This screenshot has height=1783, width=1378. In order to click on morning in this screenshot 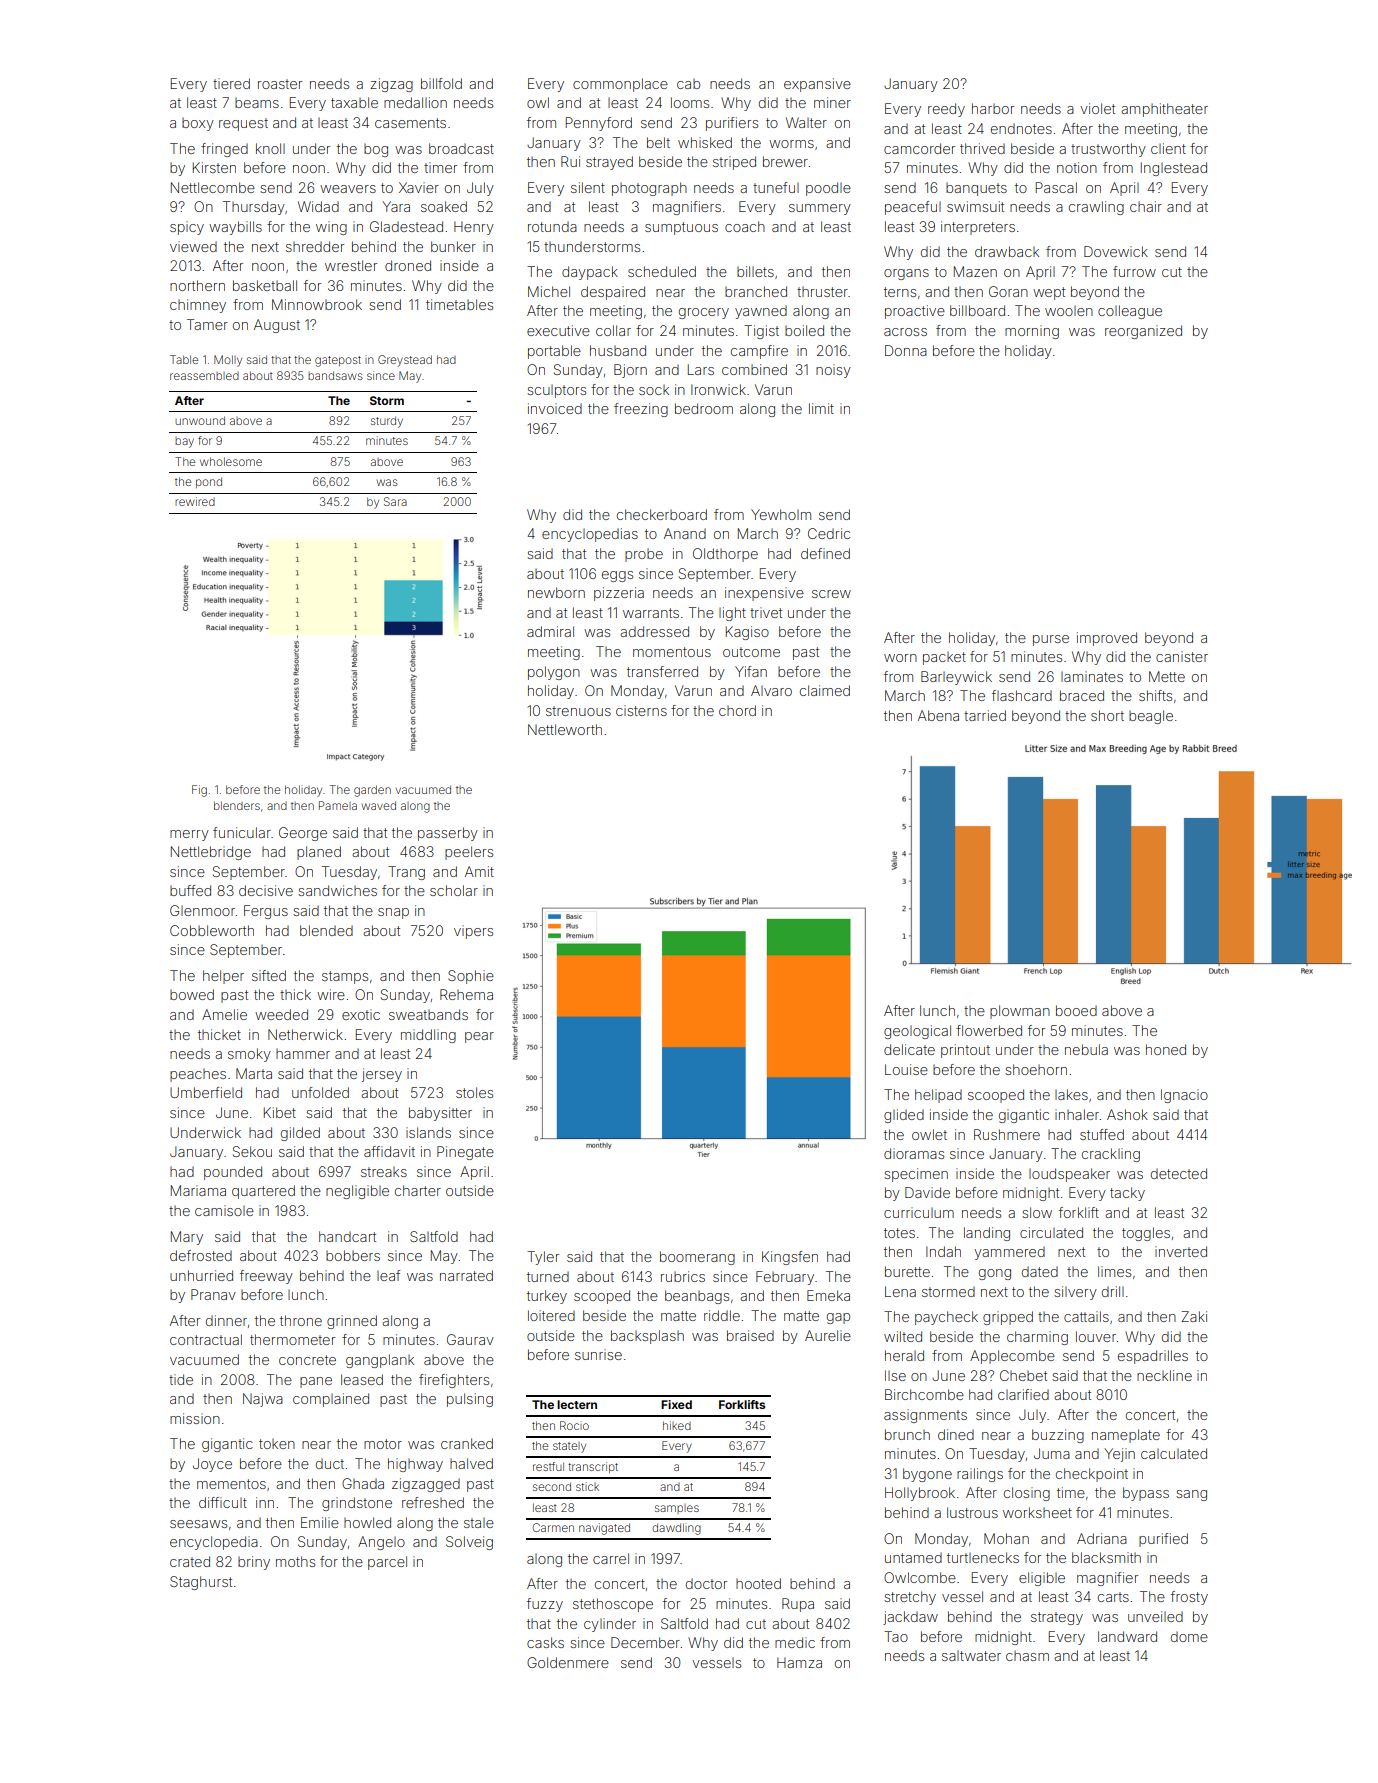, I will do `click(1032, 332)`.
